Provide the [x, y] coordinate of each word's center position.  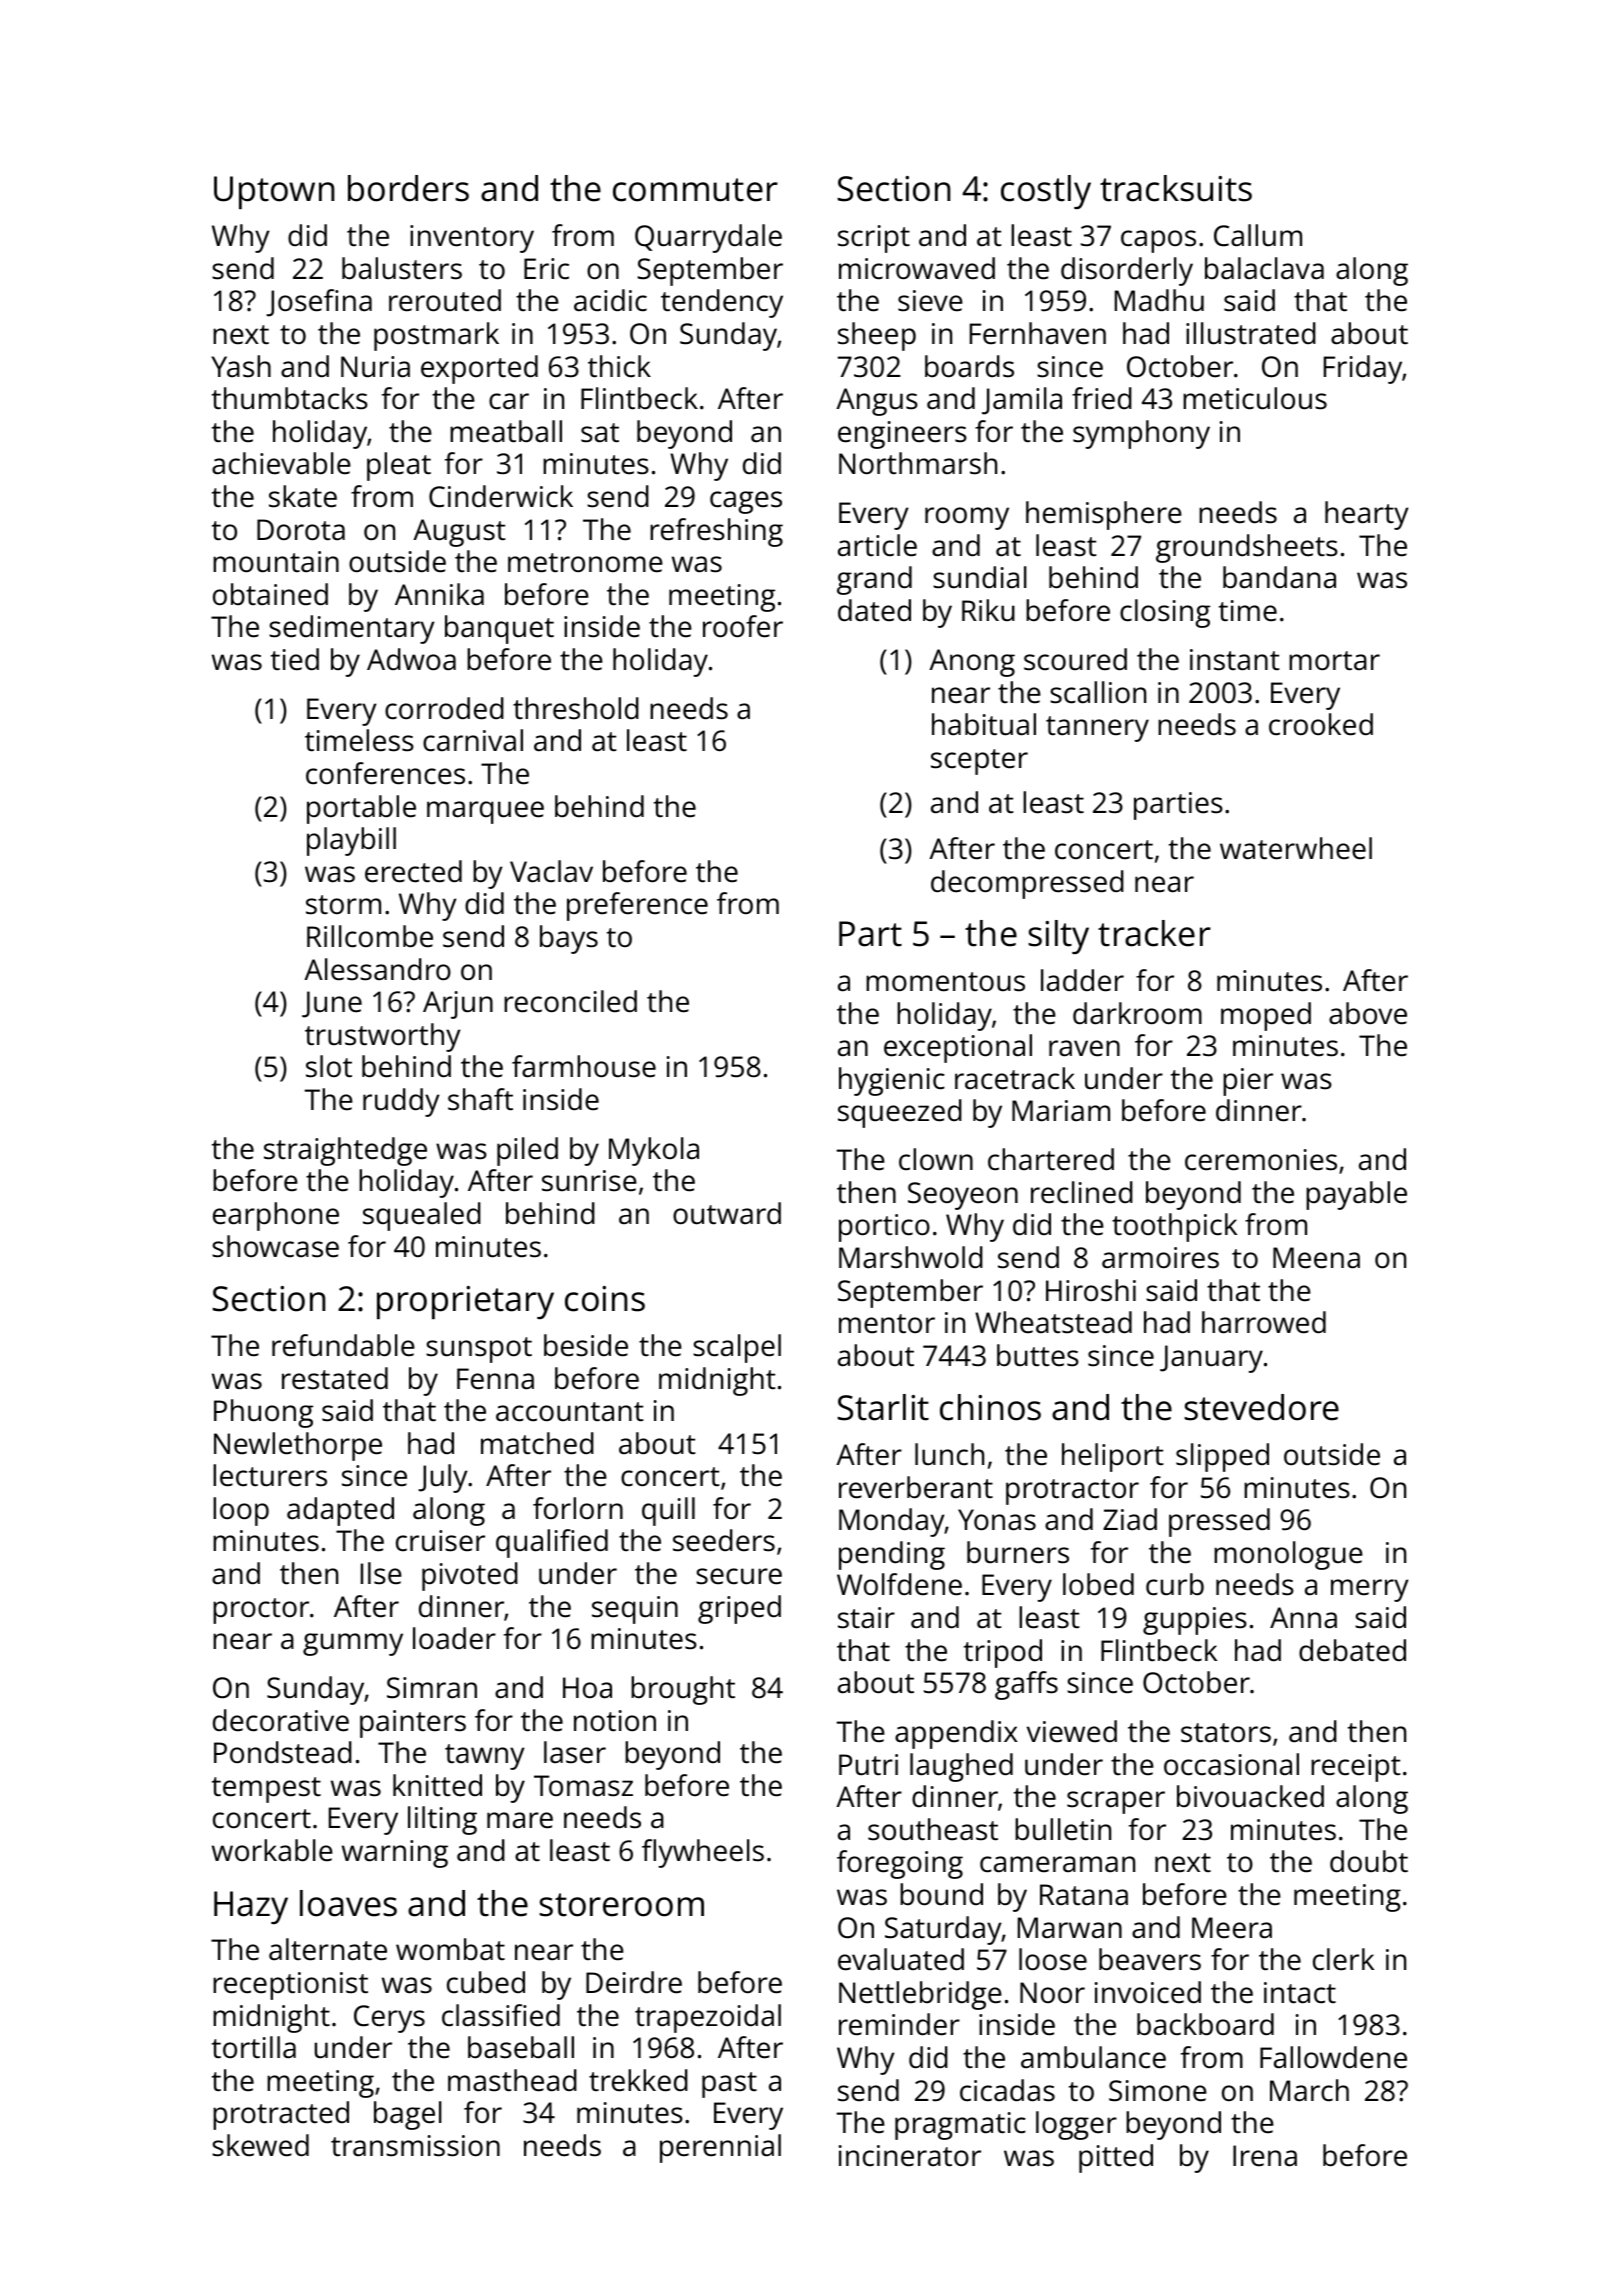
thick [619, 366]
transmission [415, 2146]
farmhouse [584, 1066]
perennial [720, 2148]
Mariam [1061, 1111]
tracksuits [1176, 188]
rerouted [445, 300]
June [332, 1004]
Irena [1265, 2156]
